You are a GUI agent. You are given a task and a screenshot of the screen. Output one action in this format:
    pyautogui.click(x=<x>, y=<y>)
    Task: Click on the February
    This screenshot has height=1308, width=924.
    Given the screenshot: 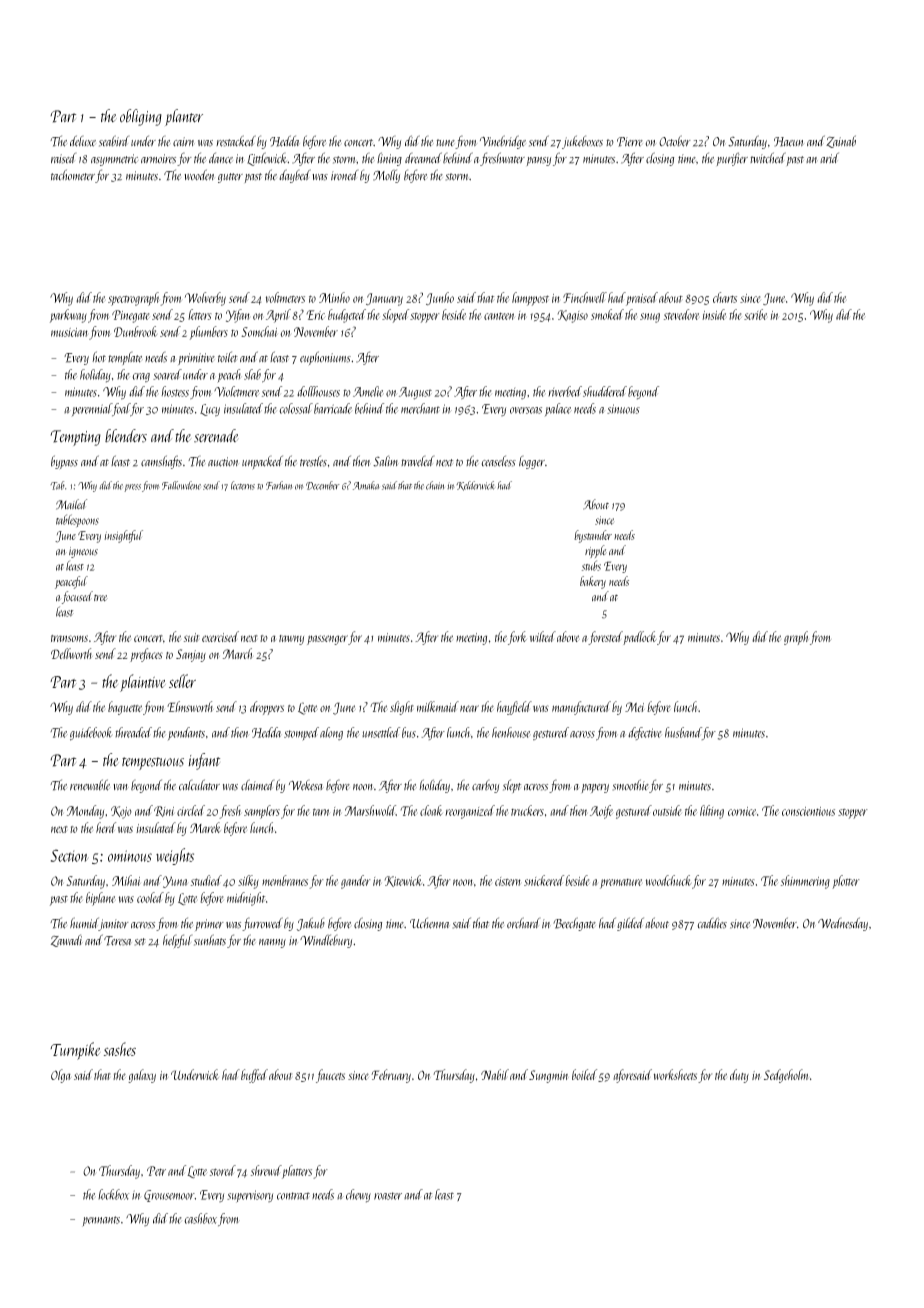 What is the action you would take?
    pyautogui.click(x=391, y=1076)
